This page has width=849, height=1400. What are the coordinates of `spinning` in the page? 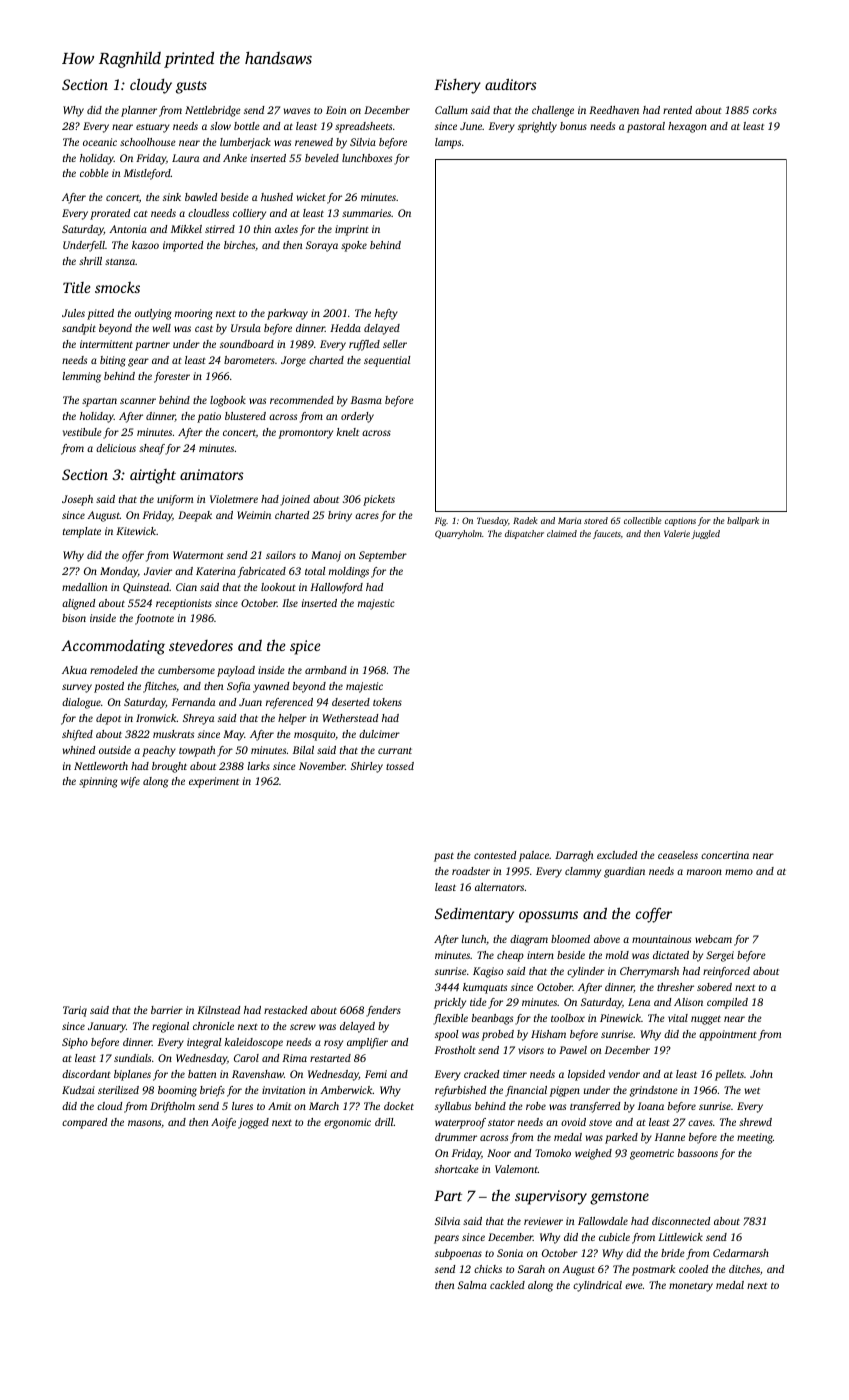 It's located at (98, 782).
